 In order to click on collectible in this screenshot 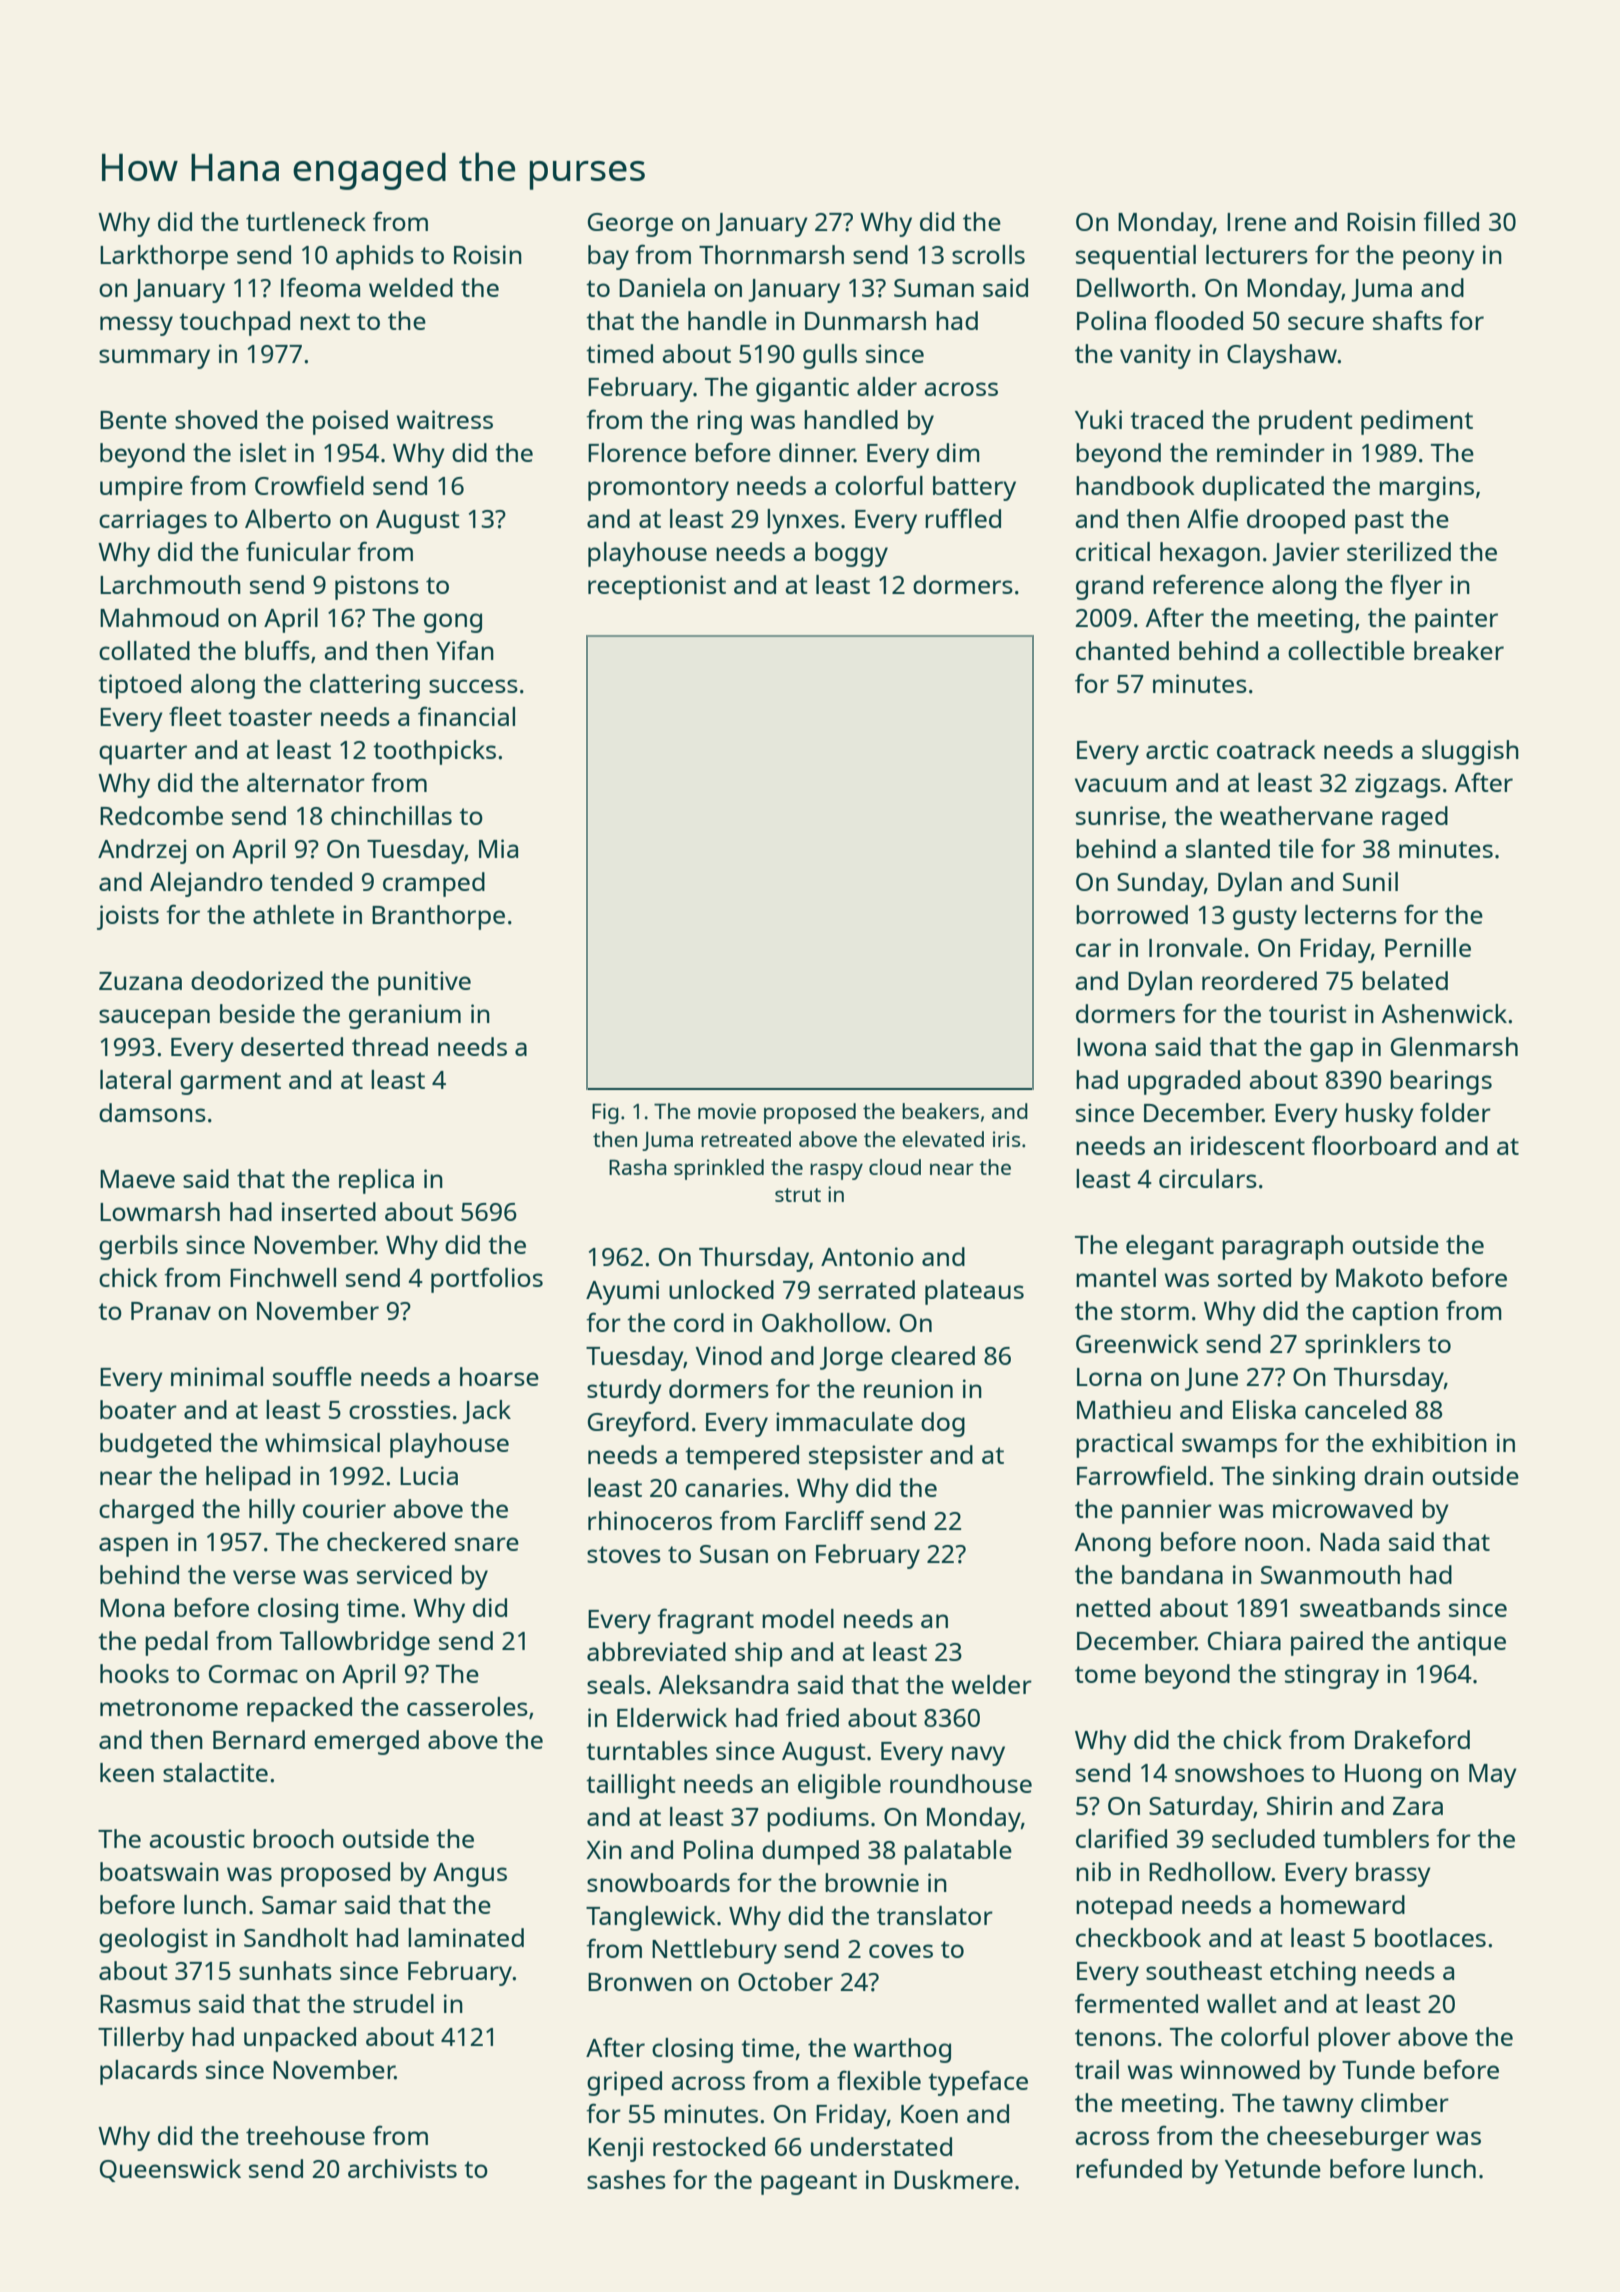, I will do `click(1346, 650)`.
